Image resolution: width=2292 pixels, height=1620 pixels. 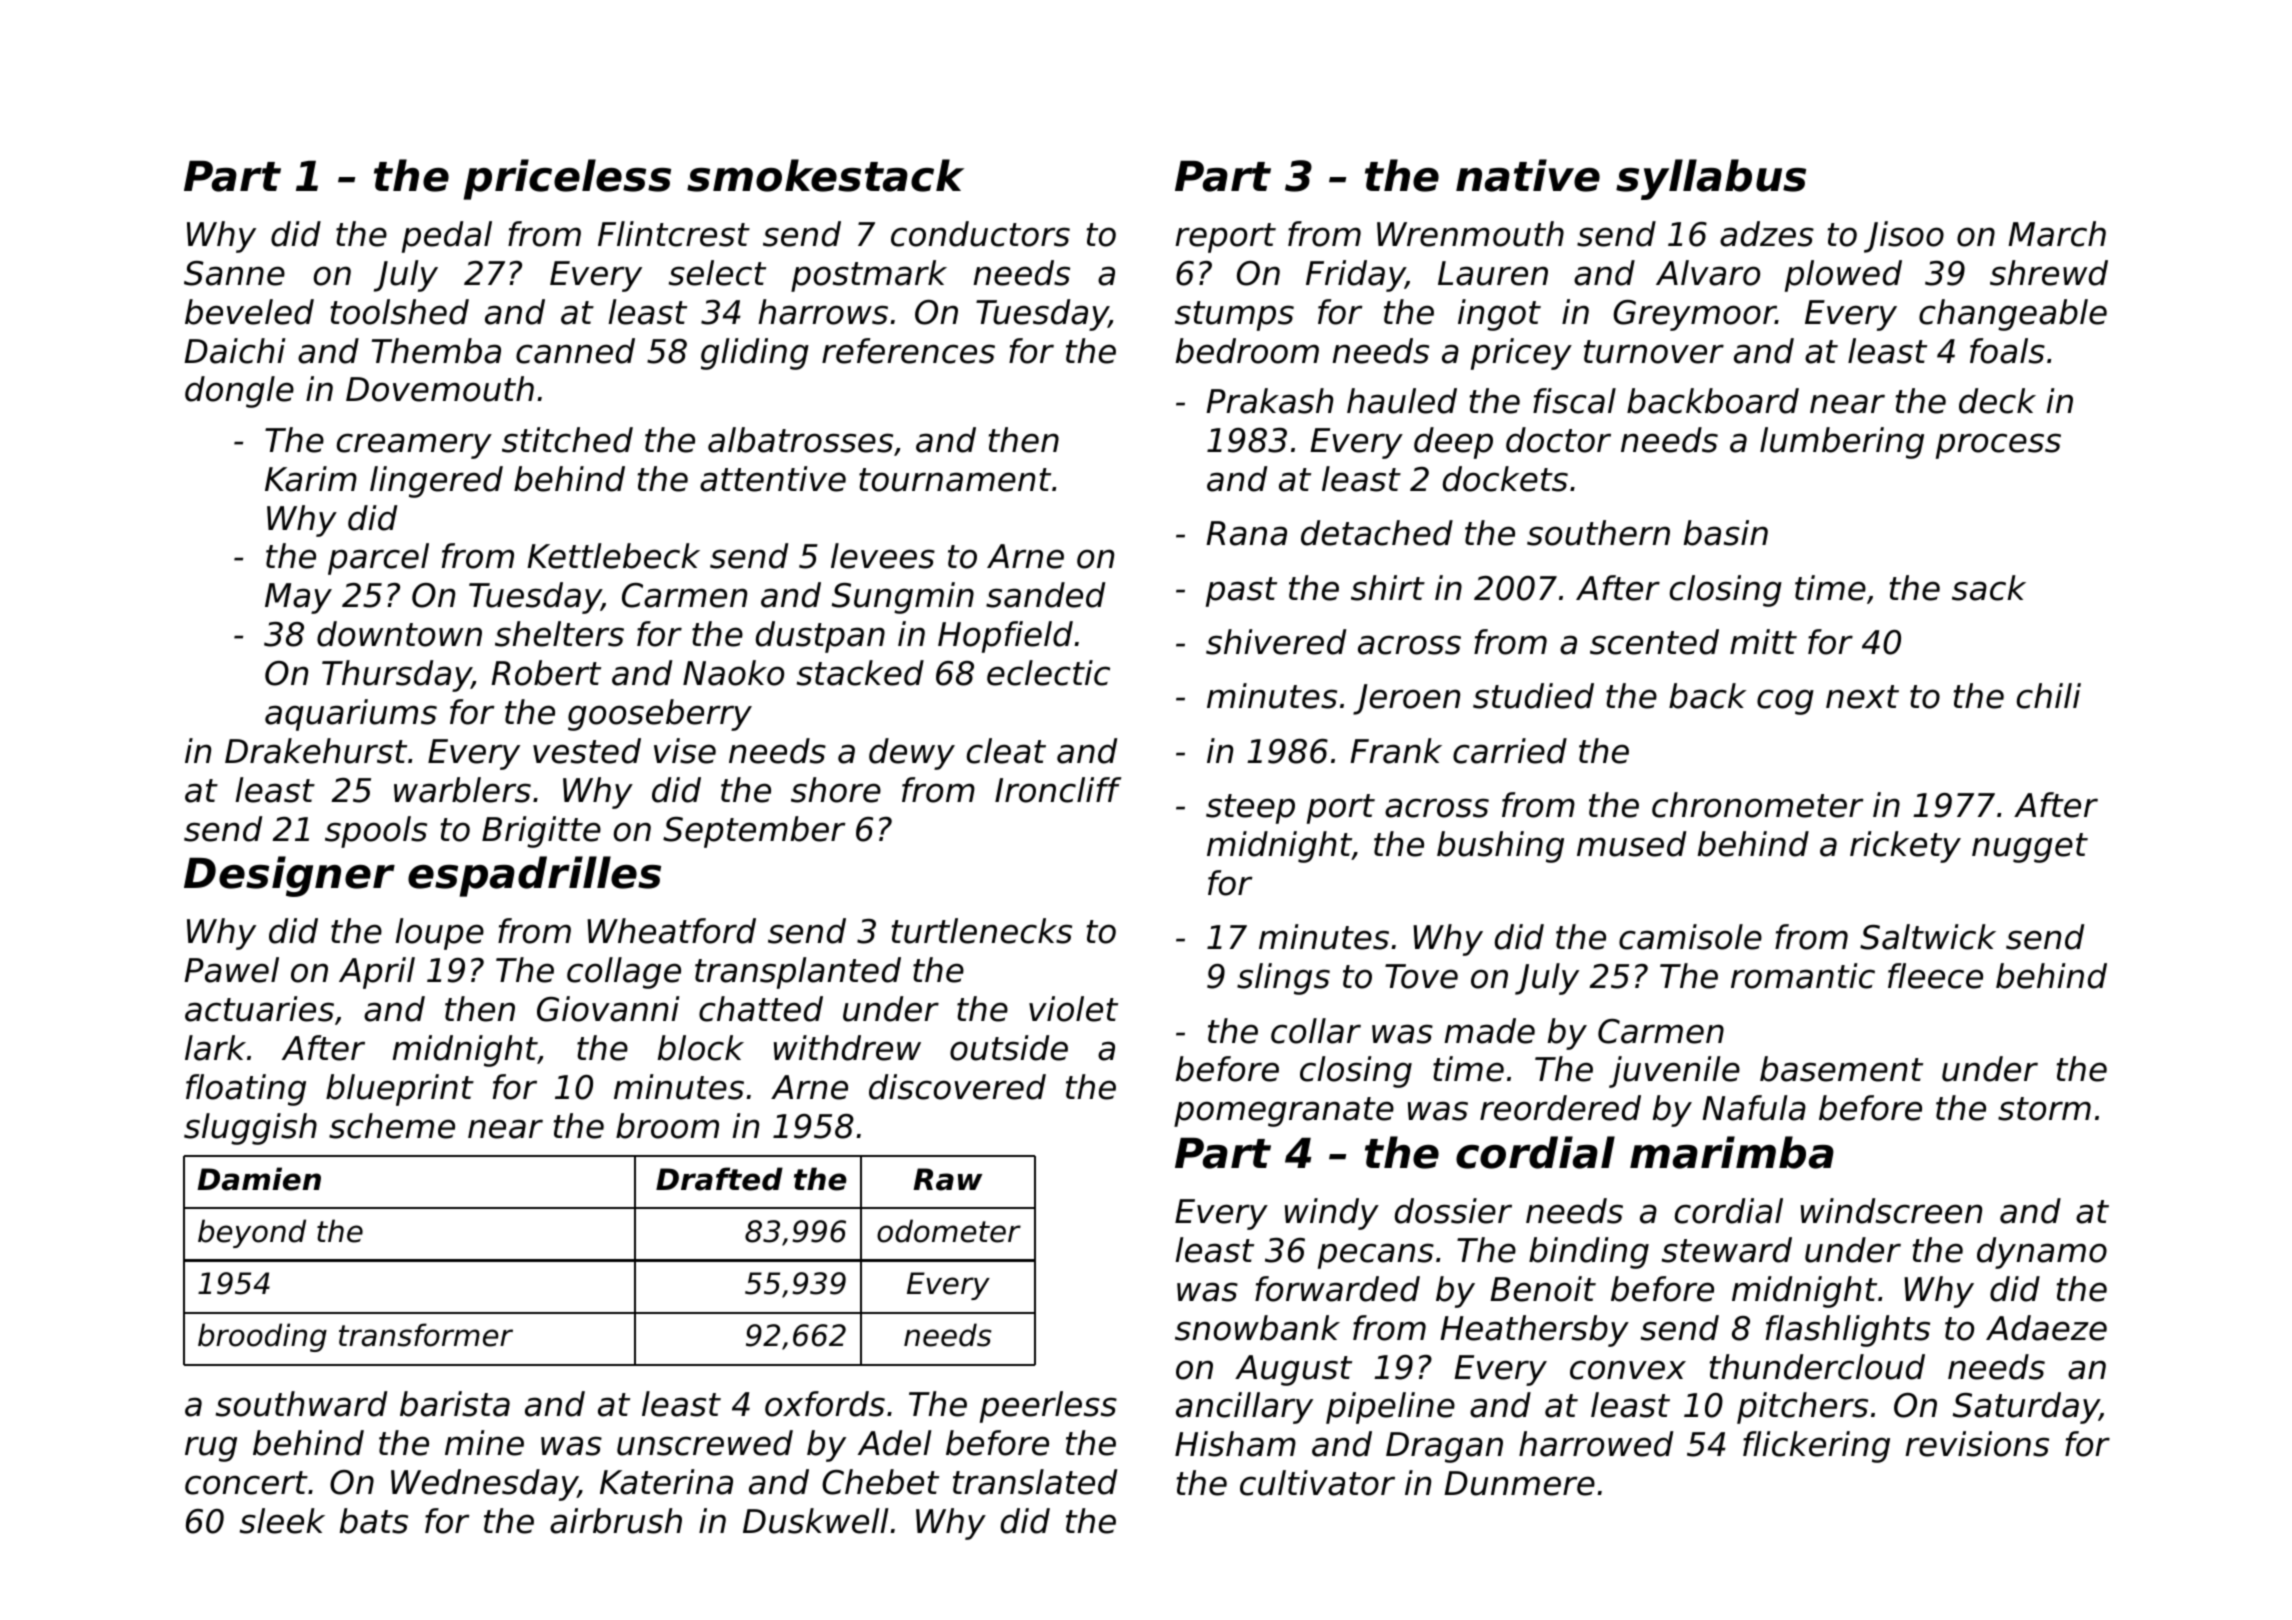 What do you see at coordinates (351, 715) in the screenshot?
I see `aquariums` at bounding box center [351, 715].
